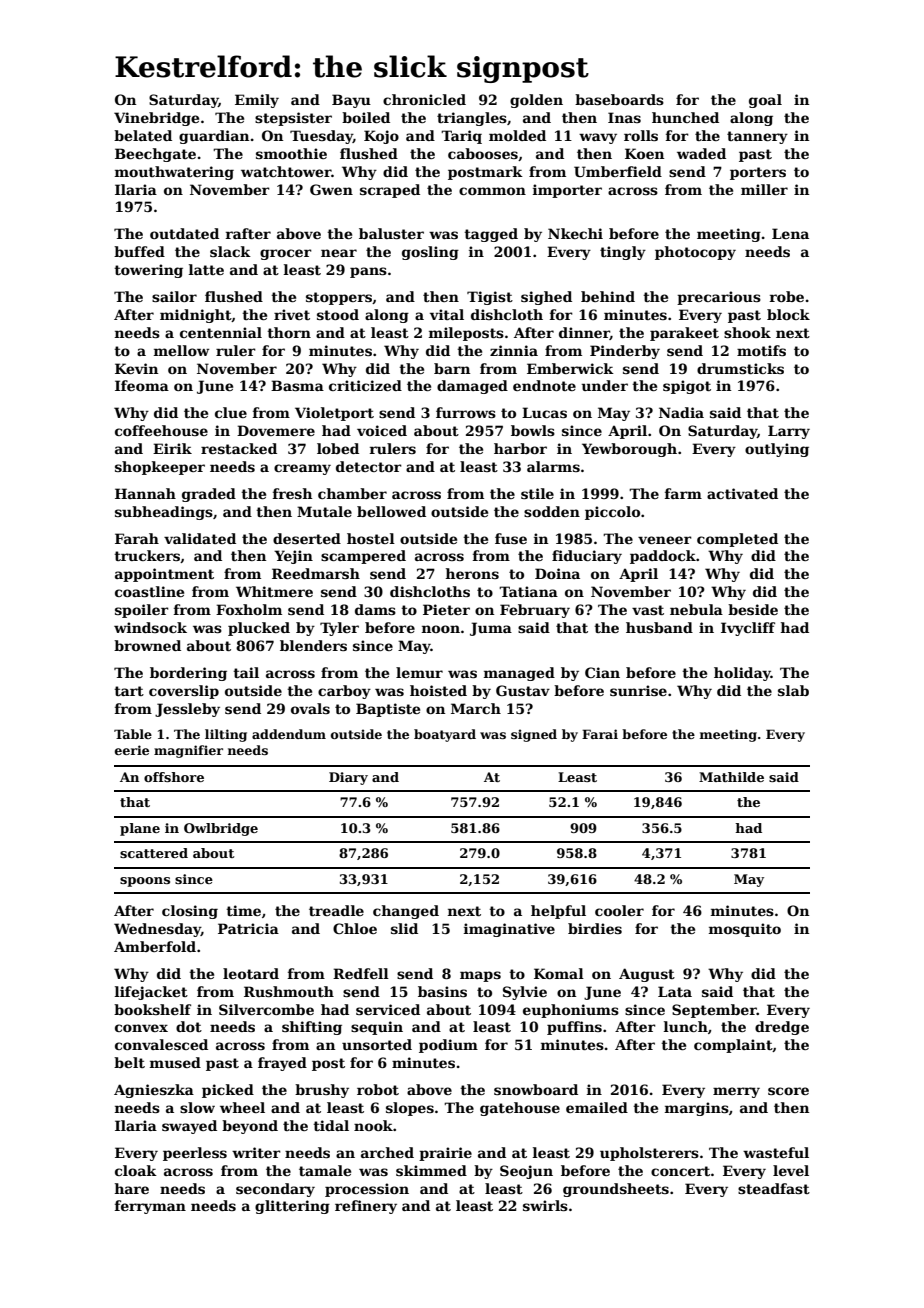 The width and height of the screenshot is (924, 1308). What do you see at coordinates (142, 611) in the screenshot?
I see `spoiler` at bounding box center [142, 611].
